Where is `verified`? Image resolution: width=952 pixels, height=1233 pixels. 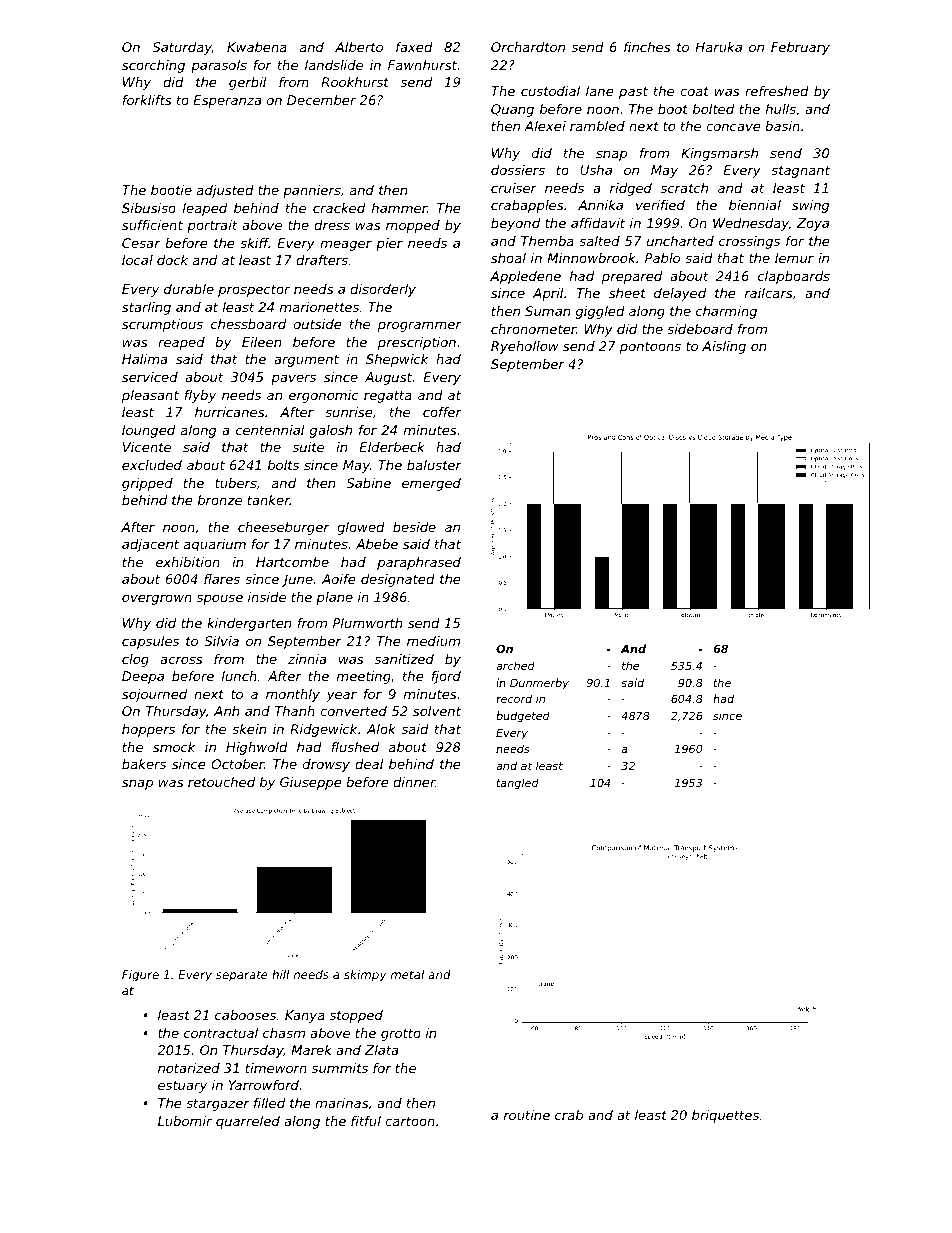 verified is located at coordinates (660, 205).
